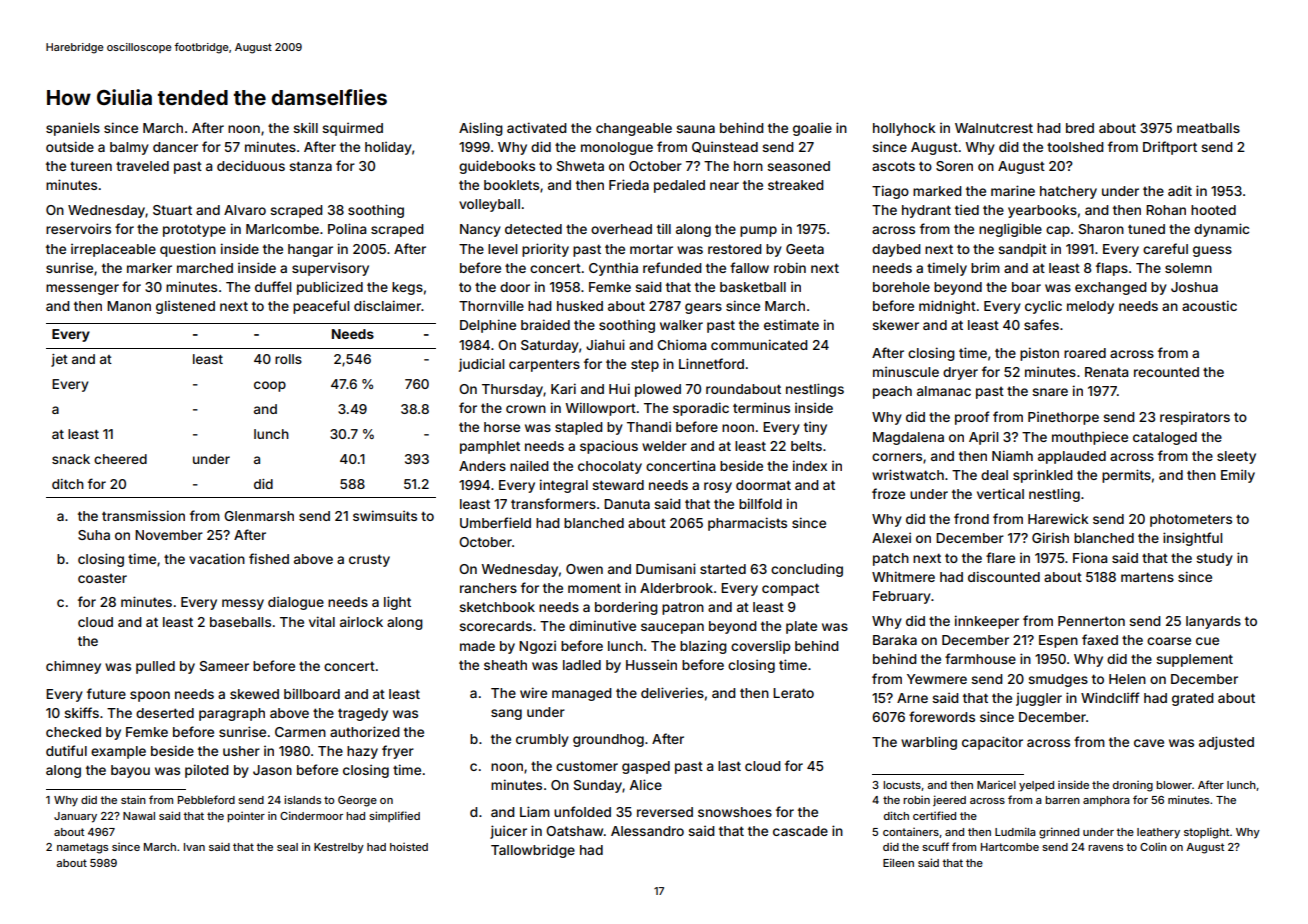 Image resolution: width=1308 pixels, height=924 pixels. What do you see at coordinates (672, 628) in the image?
I see `saucepan` at bounding box center [672, 628].
